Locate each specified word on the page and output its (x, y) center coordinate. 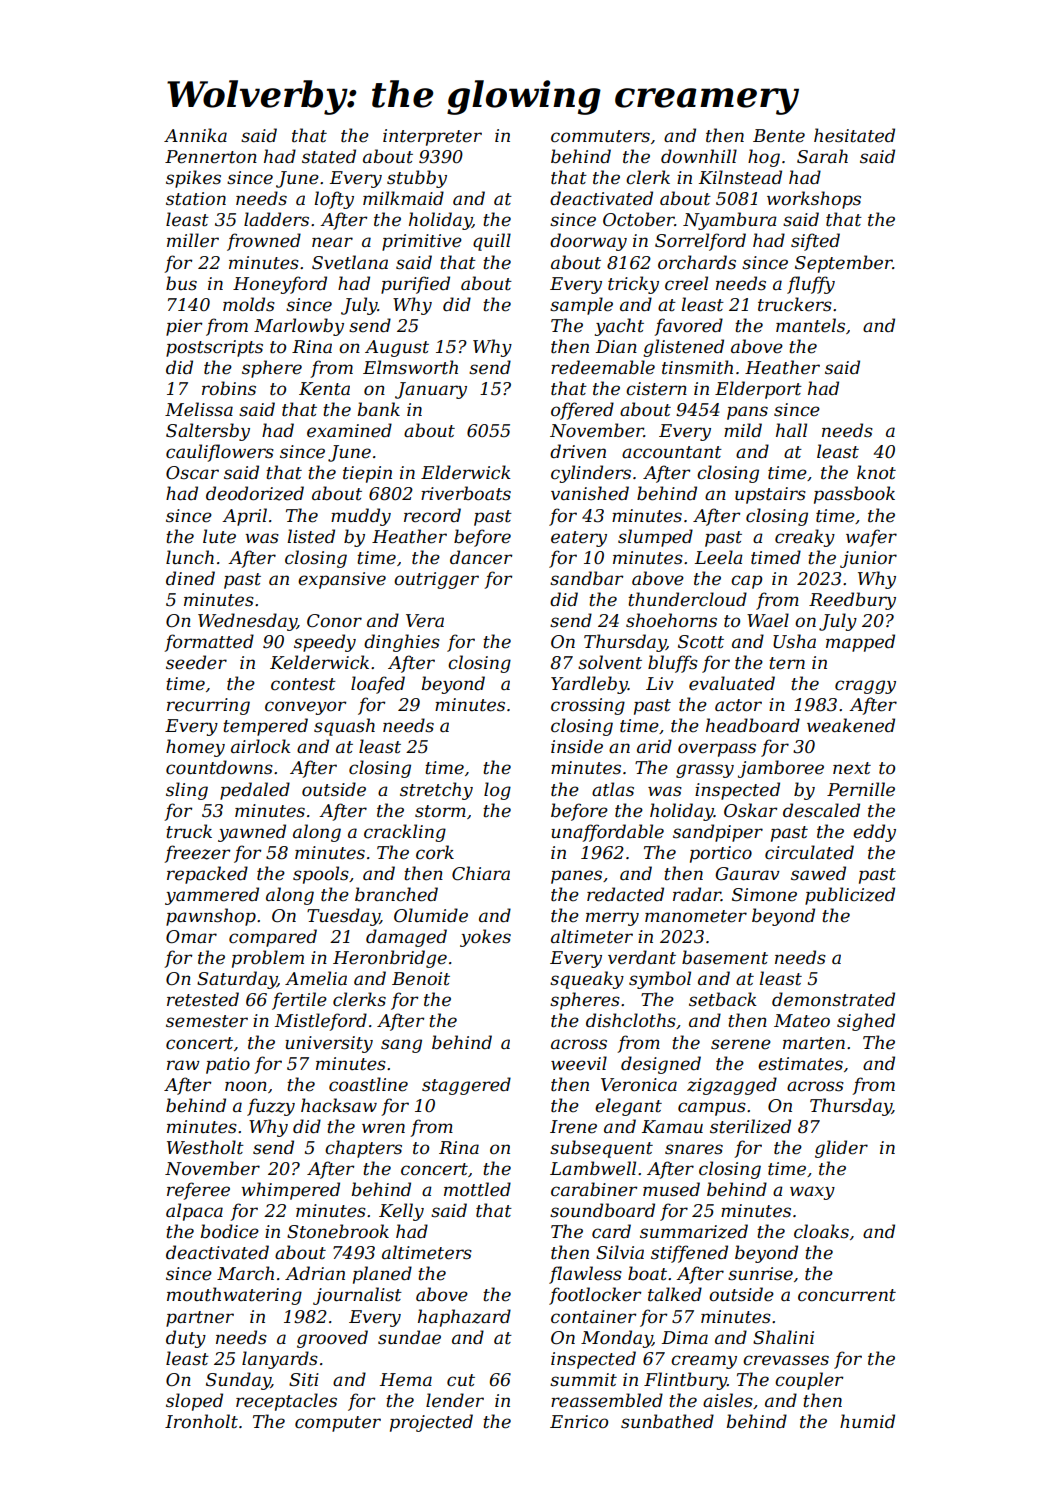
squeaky (587, 980)
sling (187, 791)
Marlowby (299, 327)
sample (581, 306)
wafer (871, 538)
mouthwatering (234, 1296)
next (852, 768)
